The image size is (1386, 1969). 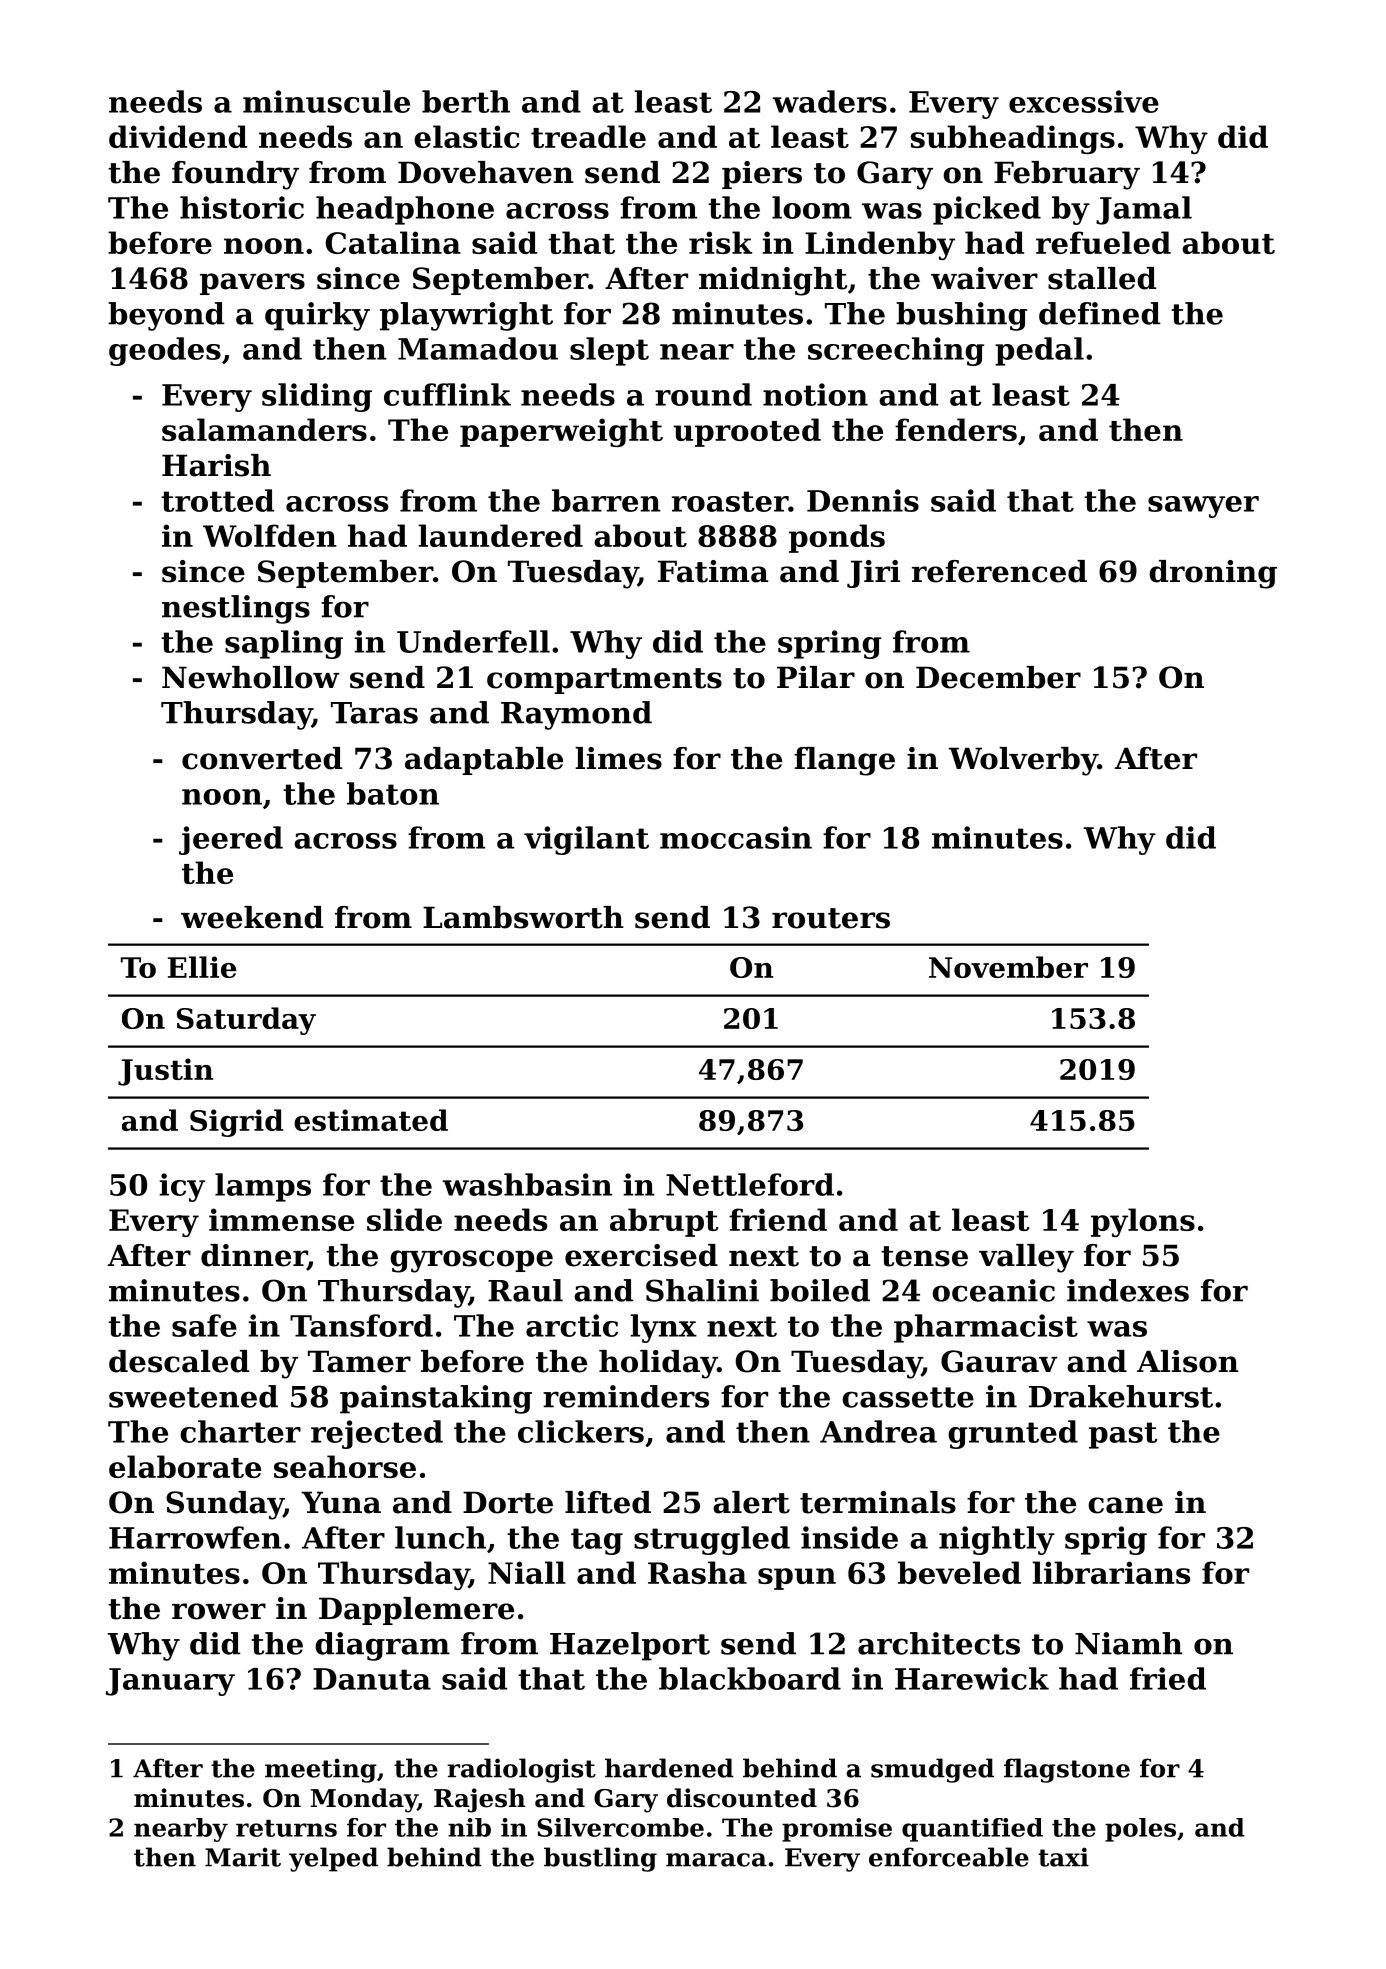 What do you see at coordinates (1099, 313) in the screenshot?
I see `defined` at bounding box center [1099, 313].
